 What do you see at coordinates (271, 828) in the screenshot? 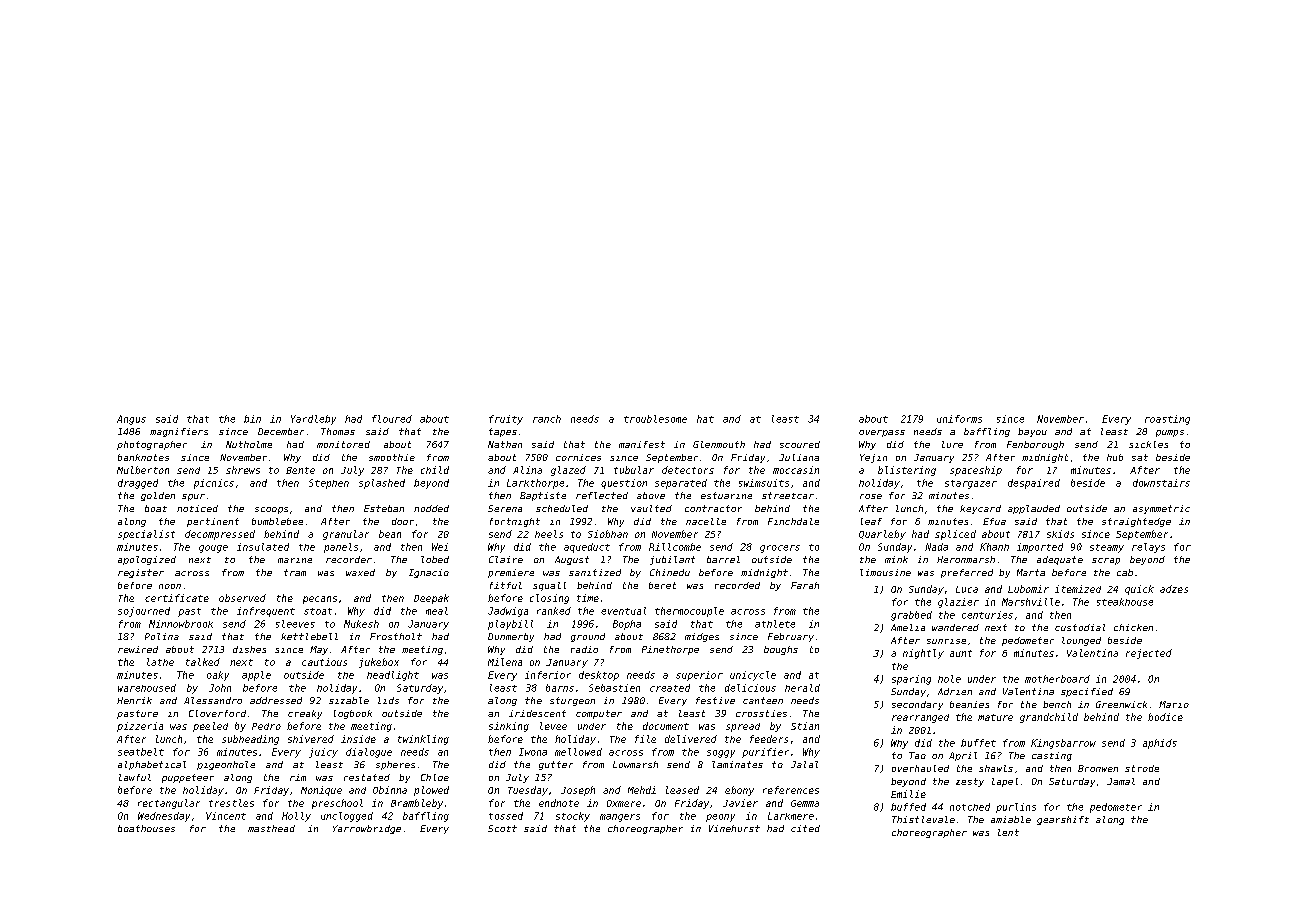
I see `masthead` at bounding box center [271, 828].
